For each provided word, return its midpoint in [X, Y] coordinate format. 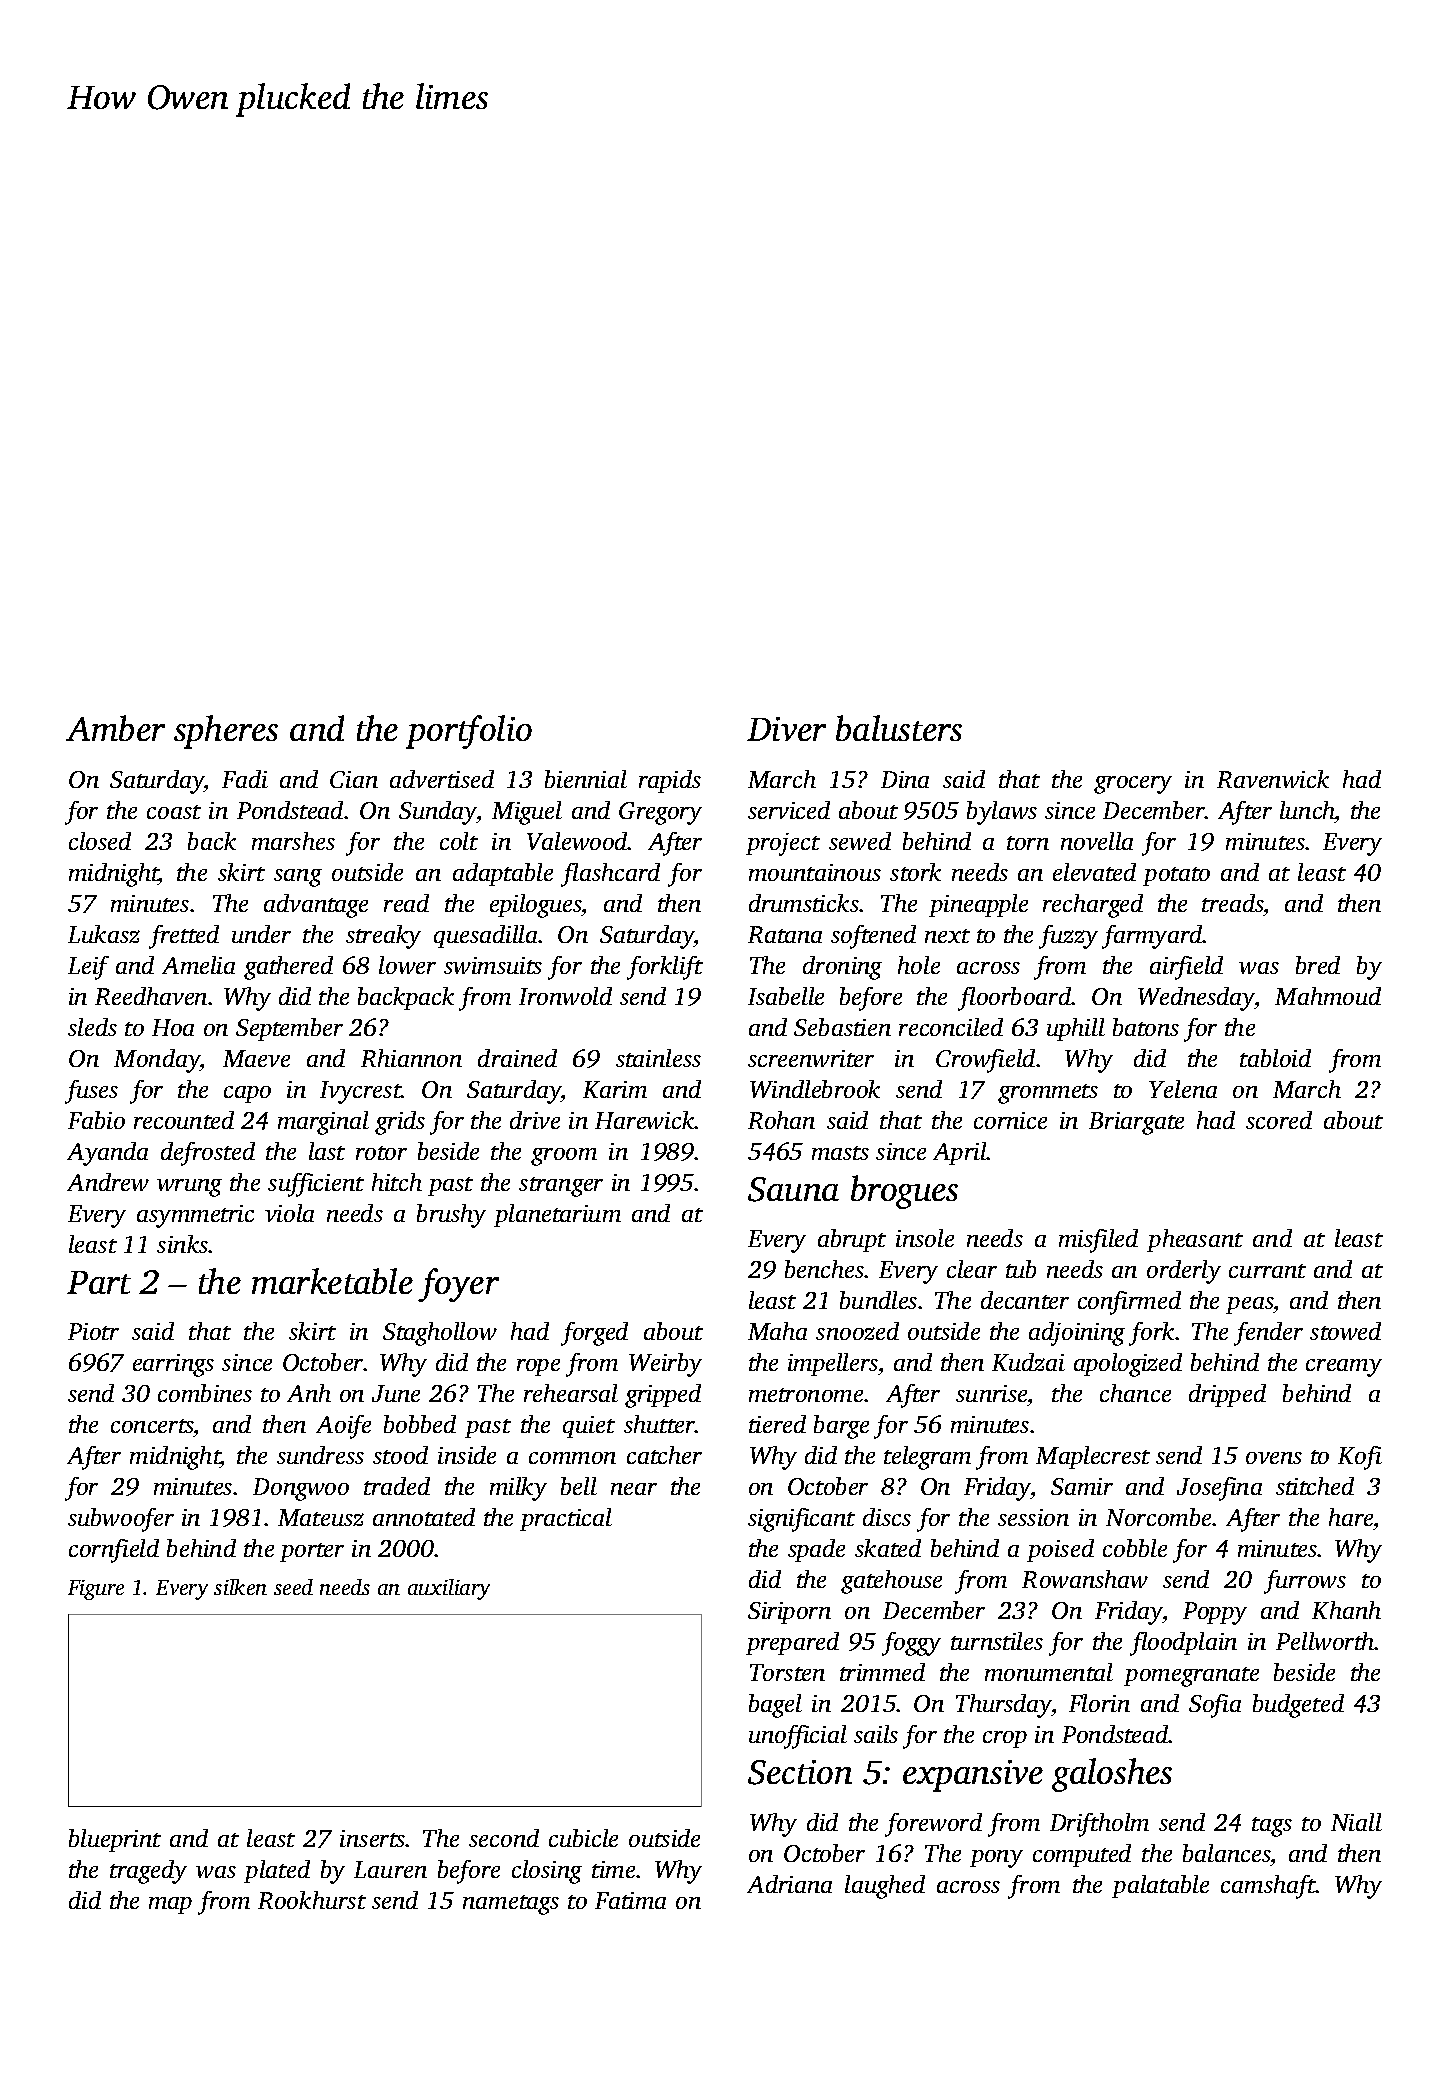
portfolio [469, 732]
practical [566, 1519]
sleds [92, 1027]
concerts [152, 1428]
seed [293, 1587]
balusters [899, 728]
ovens [1274, 1458]
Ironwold [565, 996]
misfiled [1098, 1241]
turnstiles [997, 1641]
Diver [786, 729]
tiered [777, 1424]
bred [1318, 965]
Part [99, 1282]
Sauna [793, 1189]
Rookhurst [312, 1900]
